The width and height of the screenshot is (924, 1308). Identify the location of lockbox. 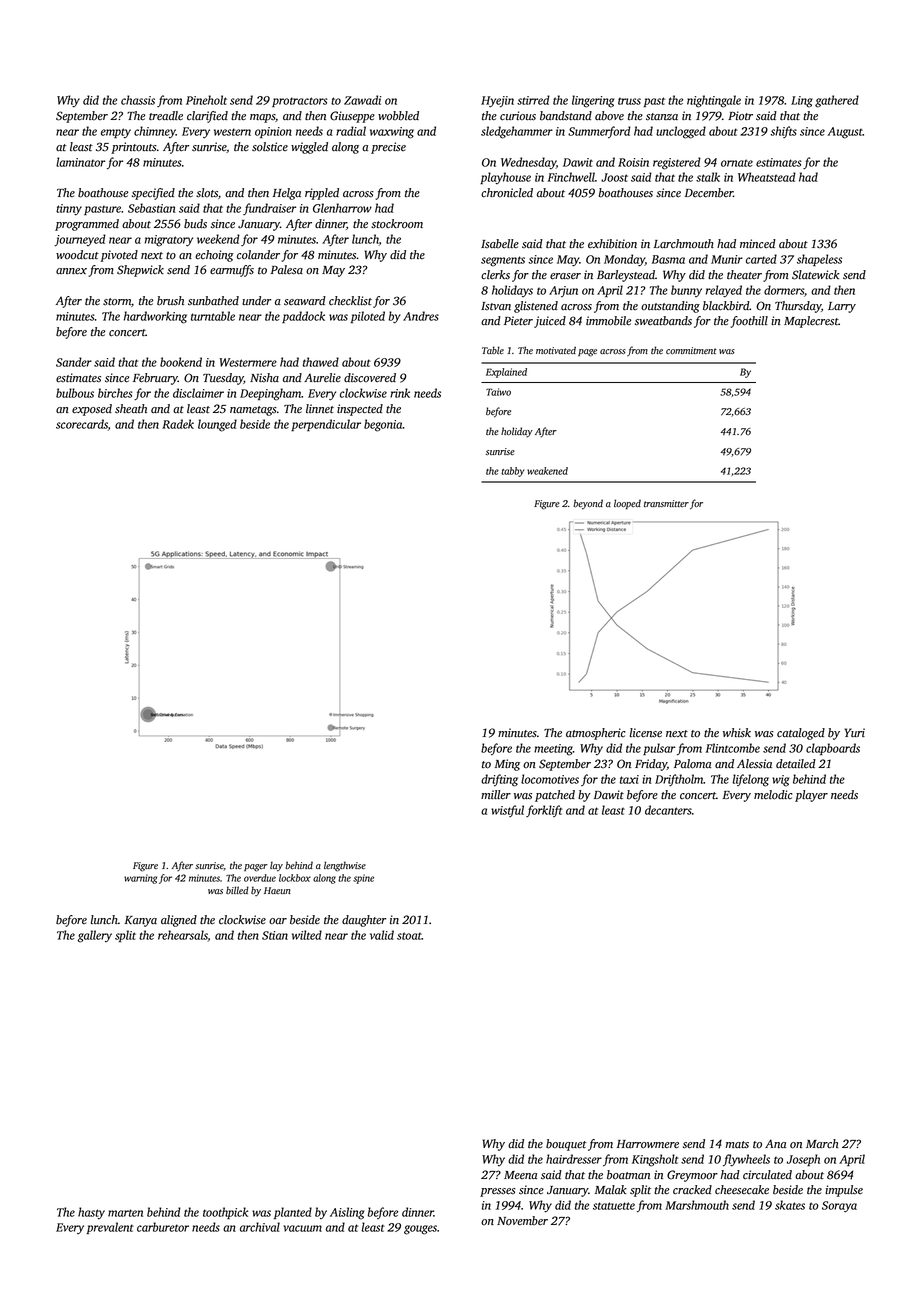
(295, 878).
